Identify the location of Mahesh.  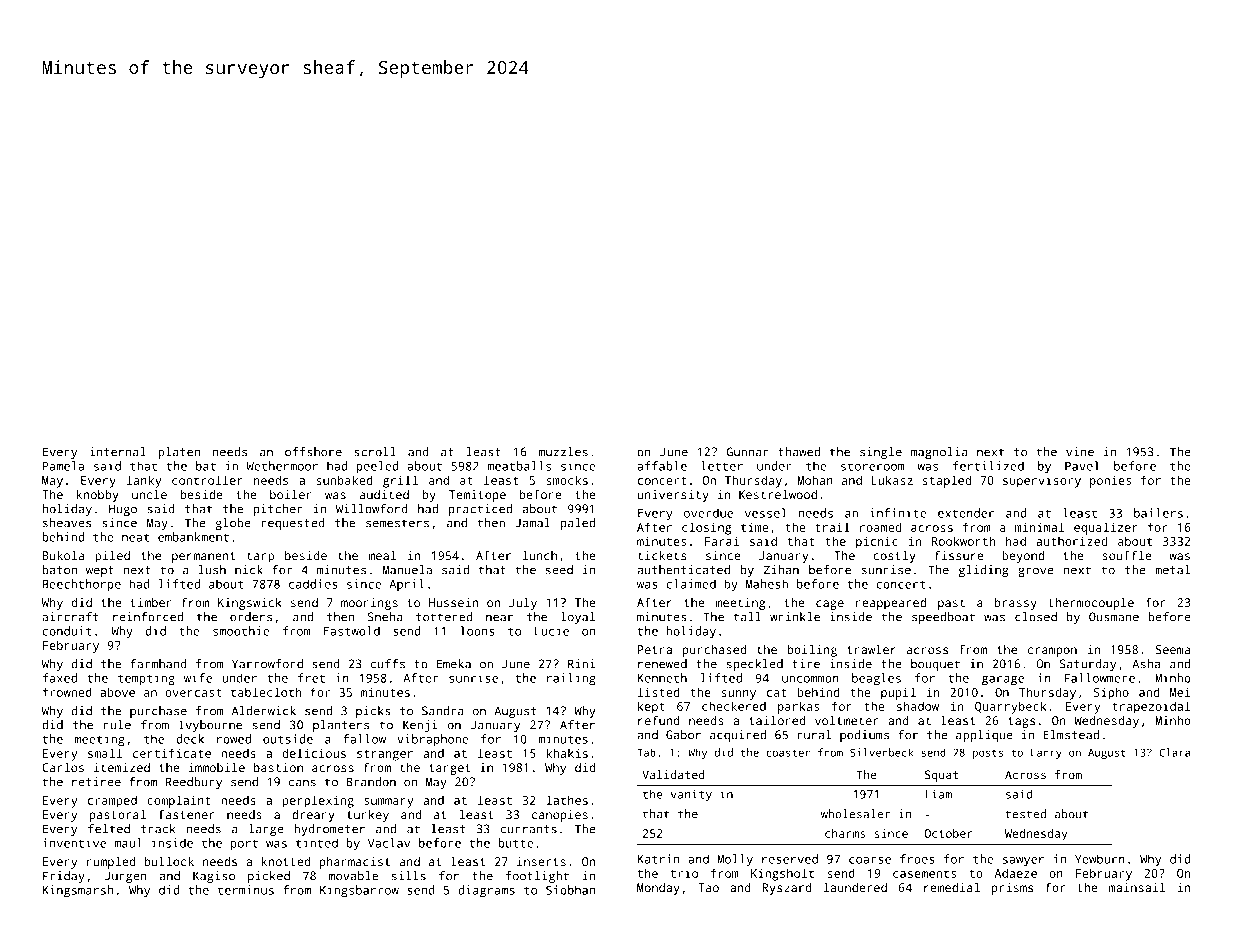
(767, 584).
